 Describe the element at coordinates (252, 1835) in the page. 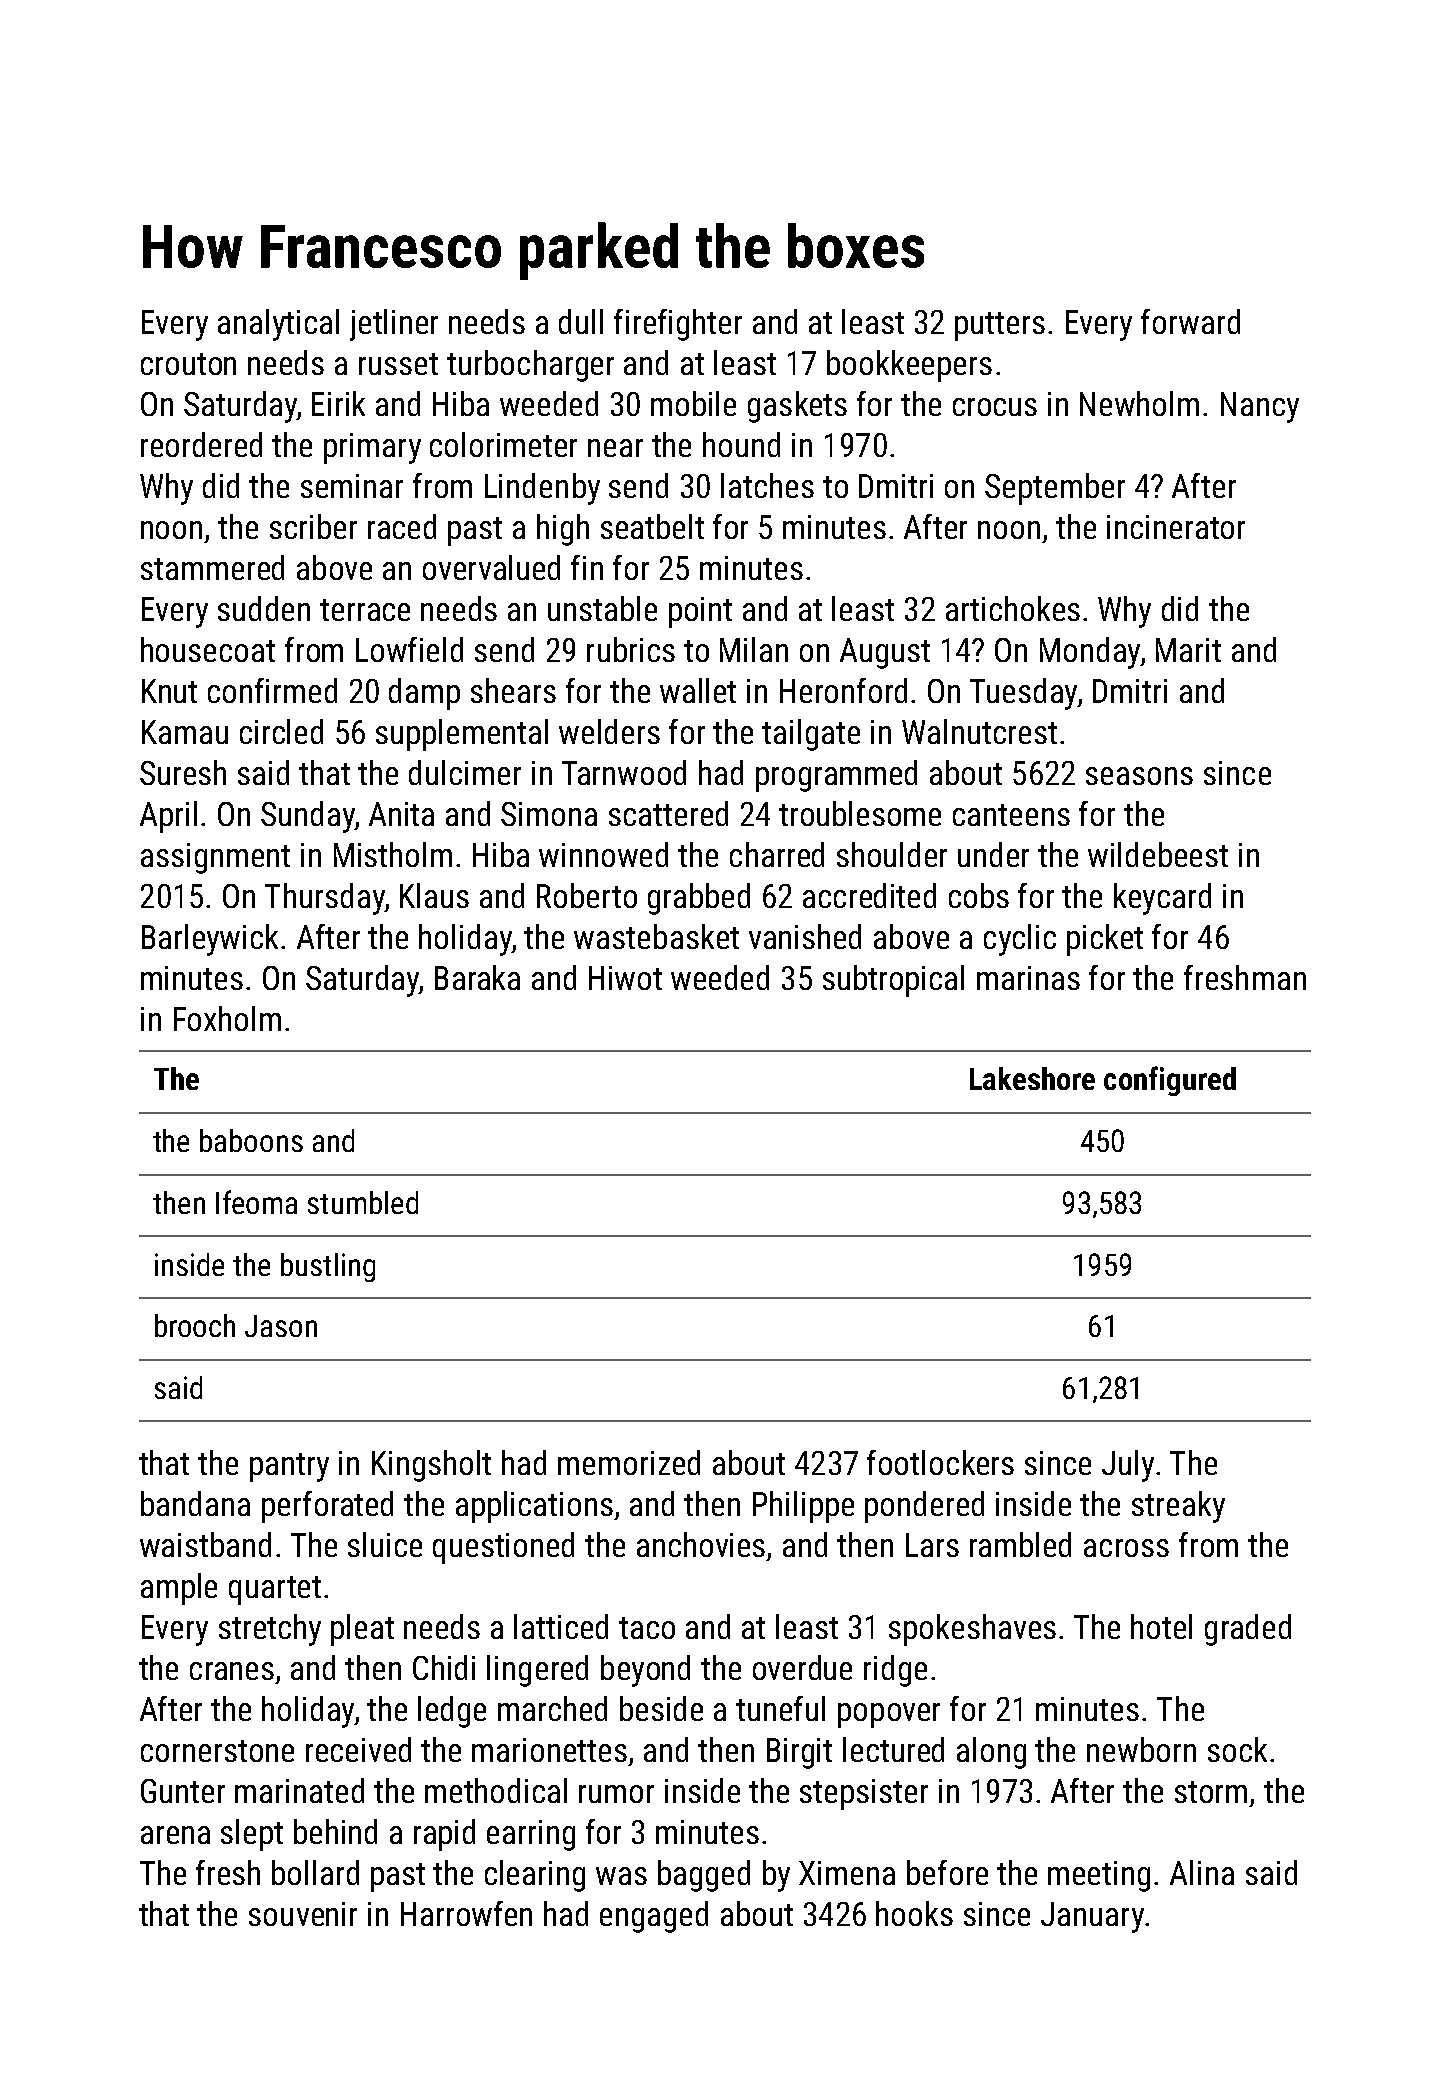

I see `slept` at that location.
